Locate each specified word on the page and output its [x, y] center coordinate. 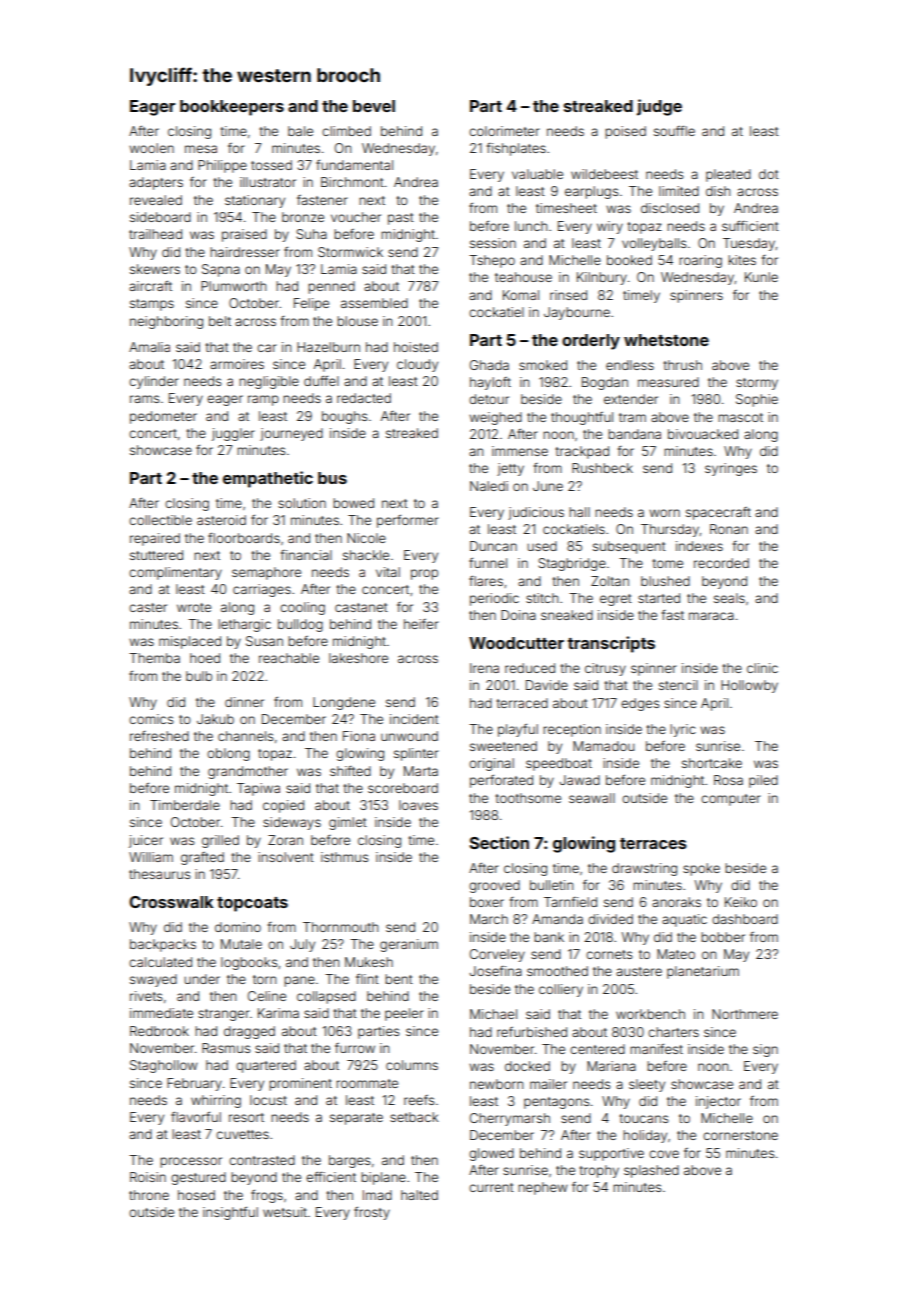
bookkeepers [232, 108]
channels [245, 736]
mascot [740, 417]
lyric [683, 730]
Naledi [489, 486]
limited [679, 191]
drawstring [644, 869]
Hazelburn [328, 347]
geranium [409, 945]
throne [149, 1195]
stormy [757, 384]
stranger [224, 1015]
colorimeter [504, 131]
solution [302, 503]
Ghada [489, 365]
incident [414, 719]
